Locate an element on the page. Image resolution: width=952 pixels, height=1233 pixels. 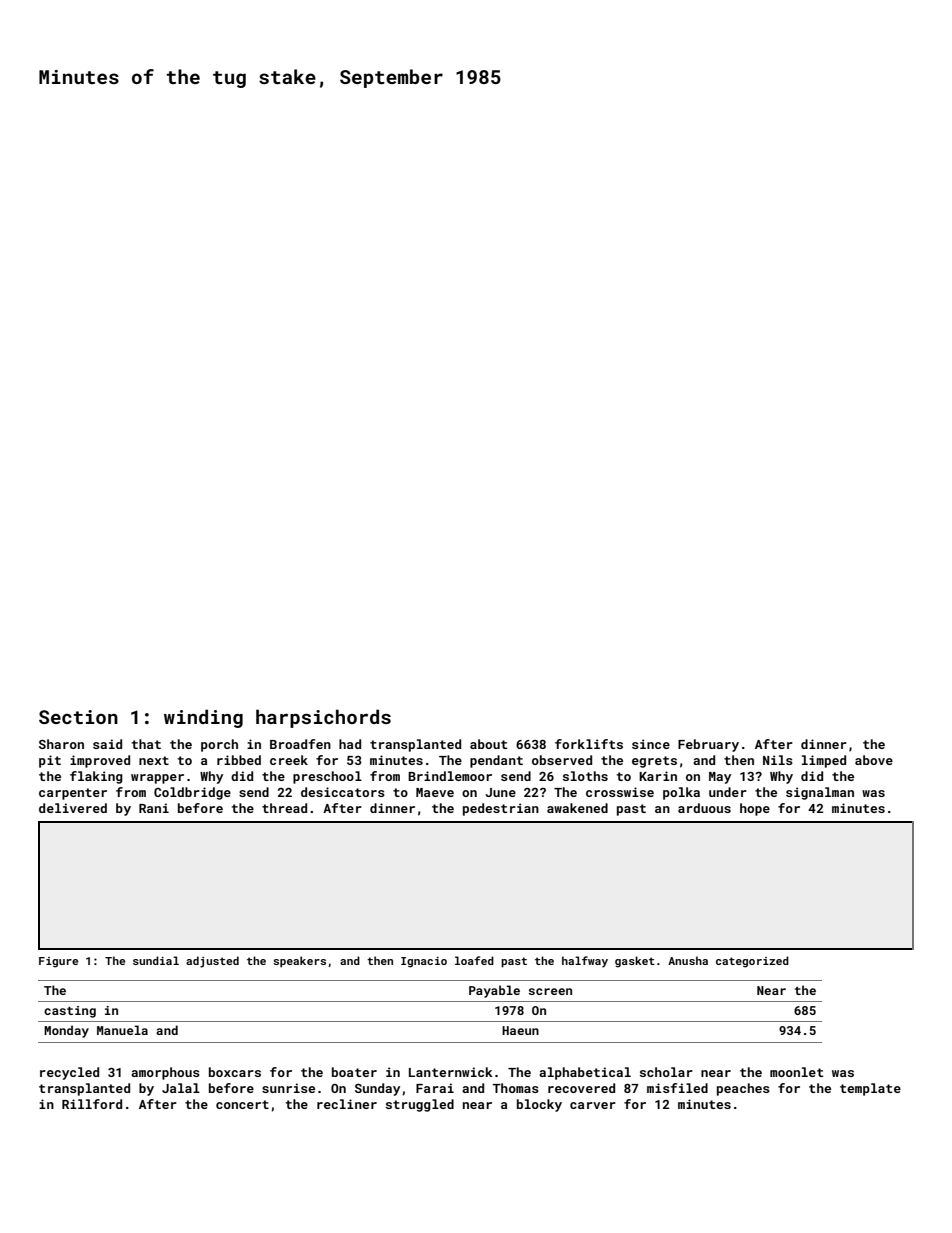
screen is located at coordinates (550, 991).
